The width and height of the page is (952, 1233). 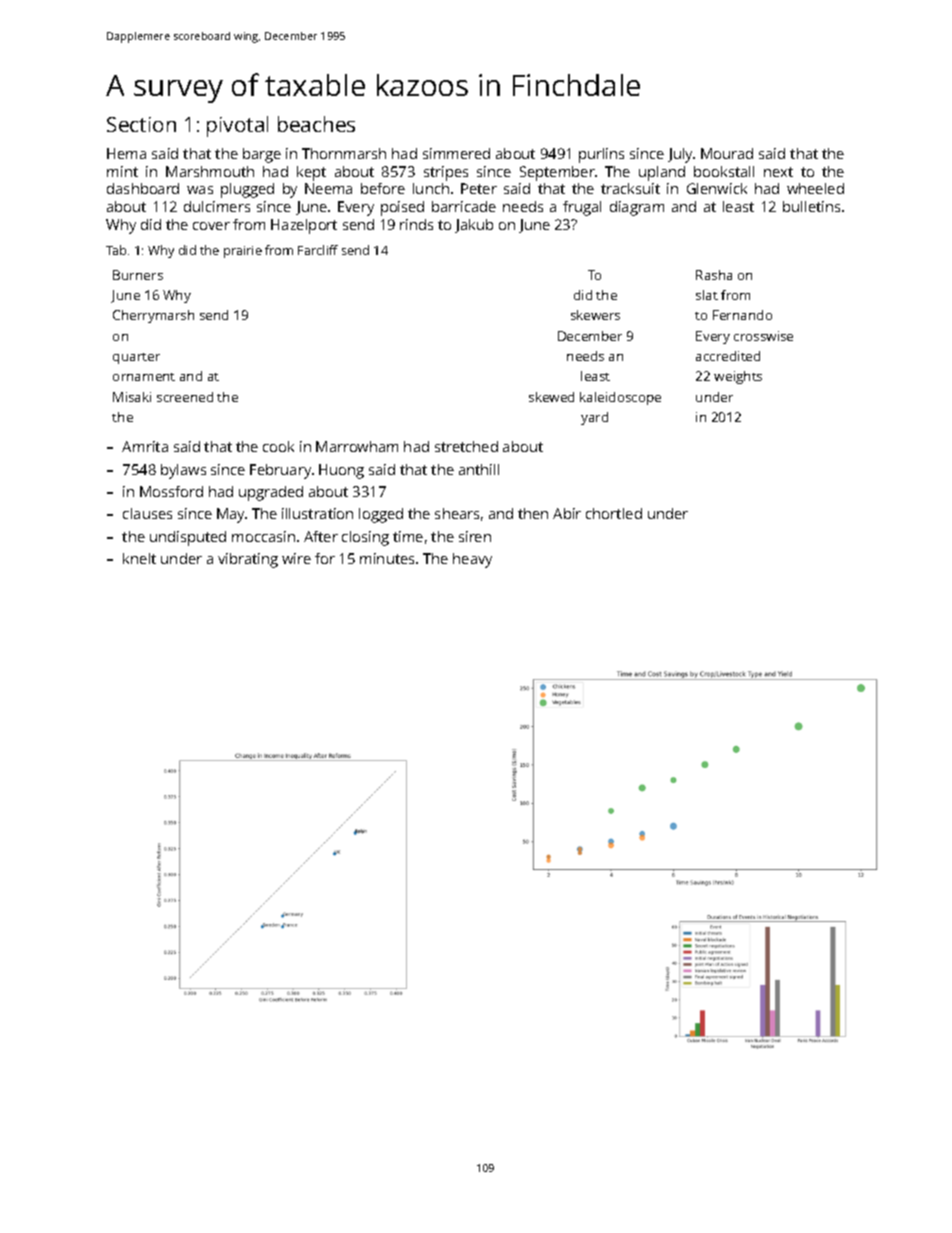 What do you see at coordinates (595, 315) in the page?
I see `skewers` at bounding box center [595, 315].
